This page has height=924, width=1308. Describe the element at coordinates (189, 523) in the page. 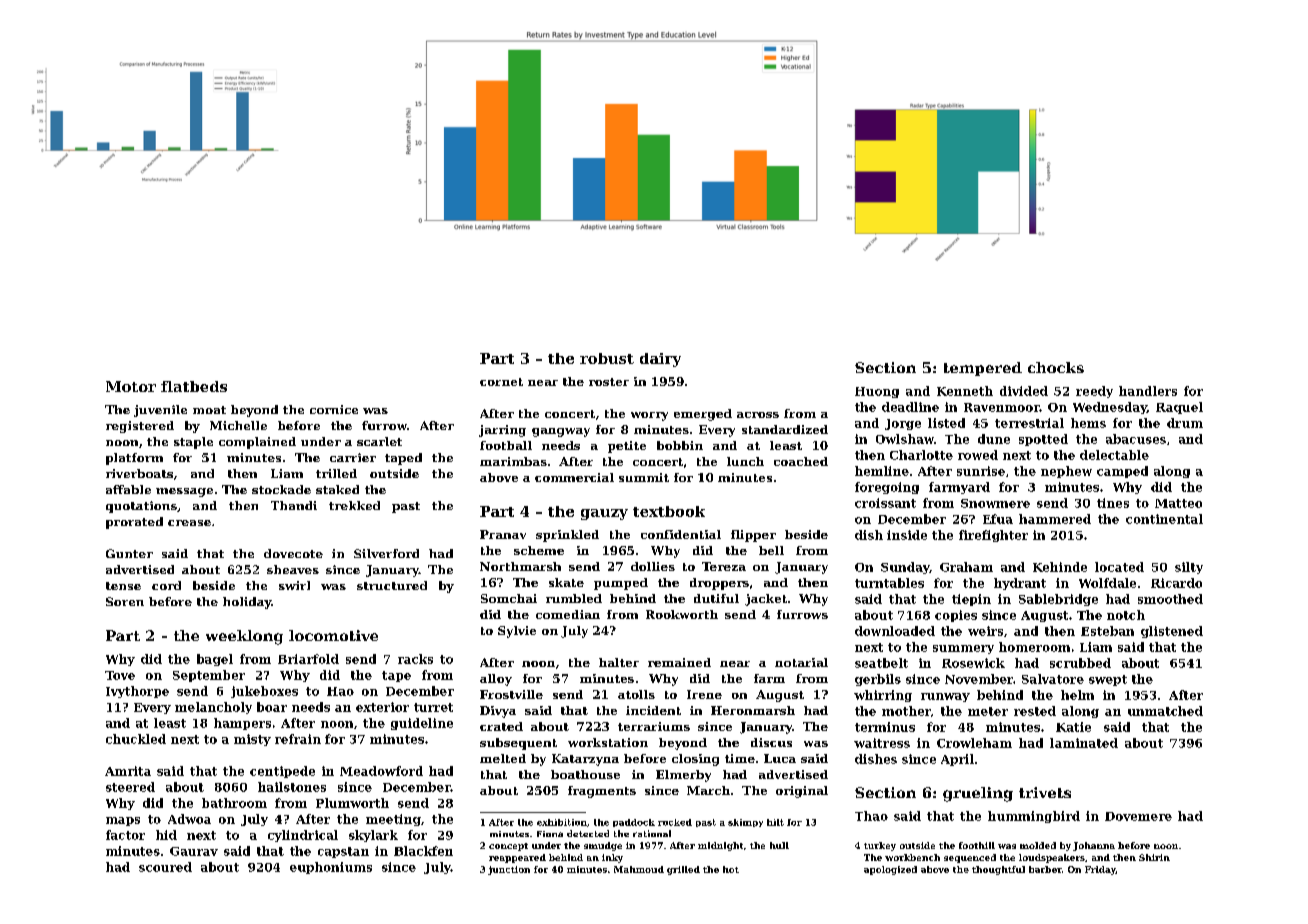

I see `crease` at that location.
